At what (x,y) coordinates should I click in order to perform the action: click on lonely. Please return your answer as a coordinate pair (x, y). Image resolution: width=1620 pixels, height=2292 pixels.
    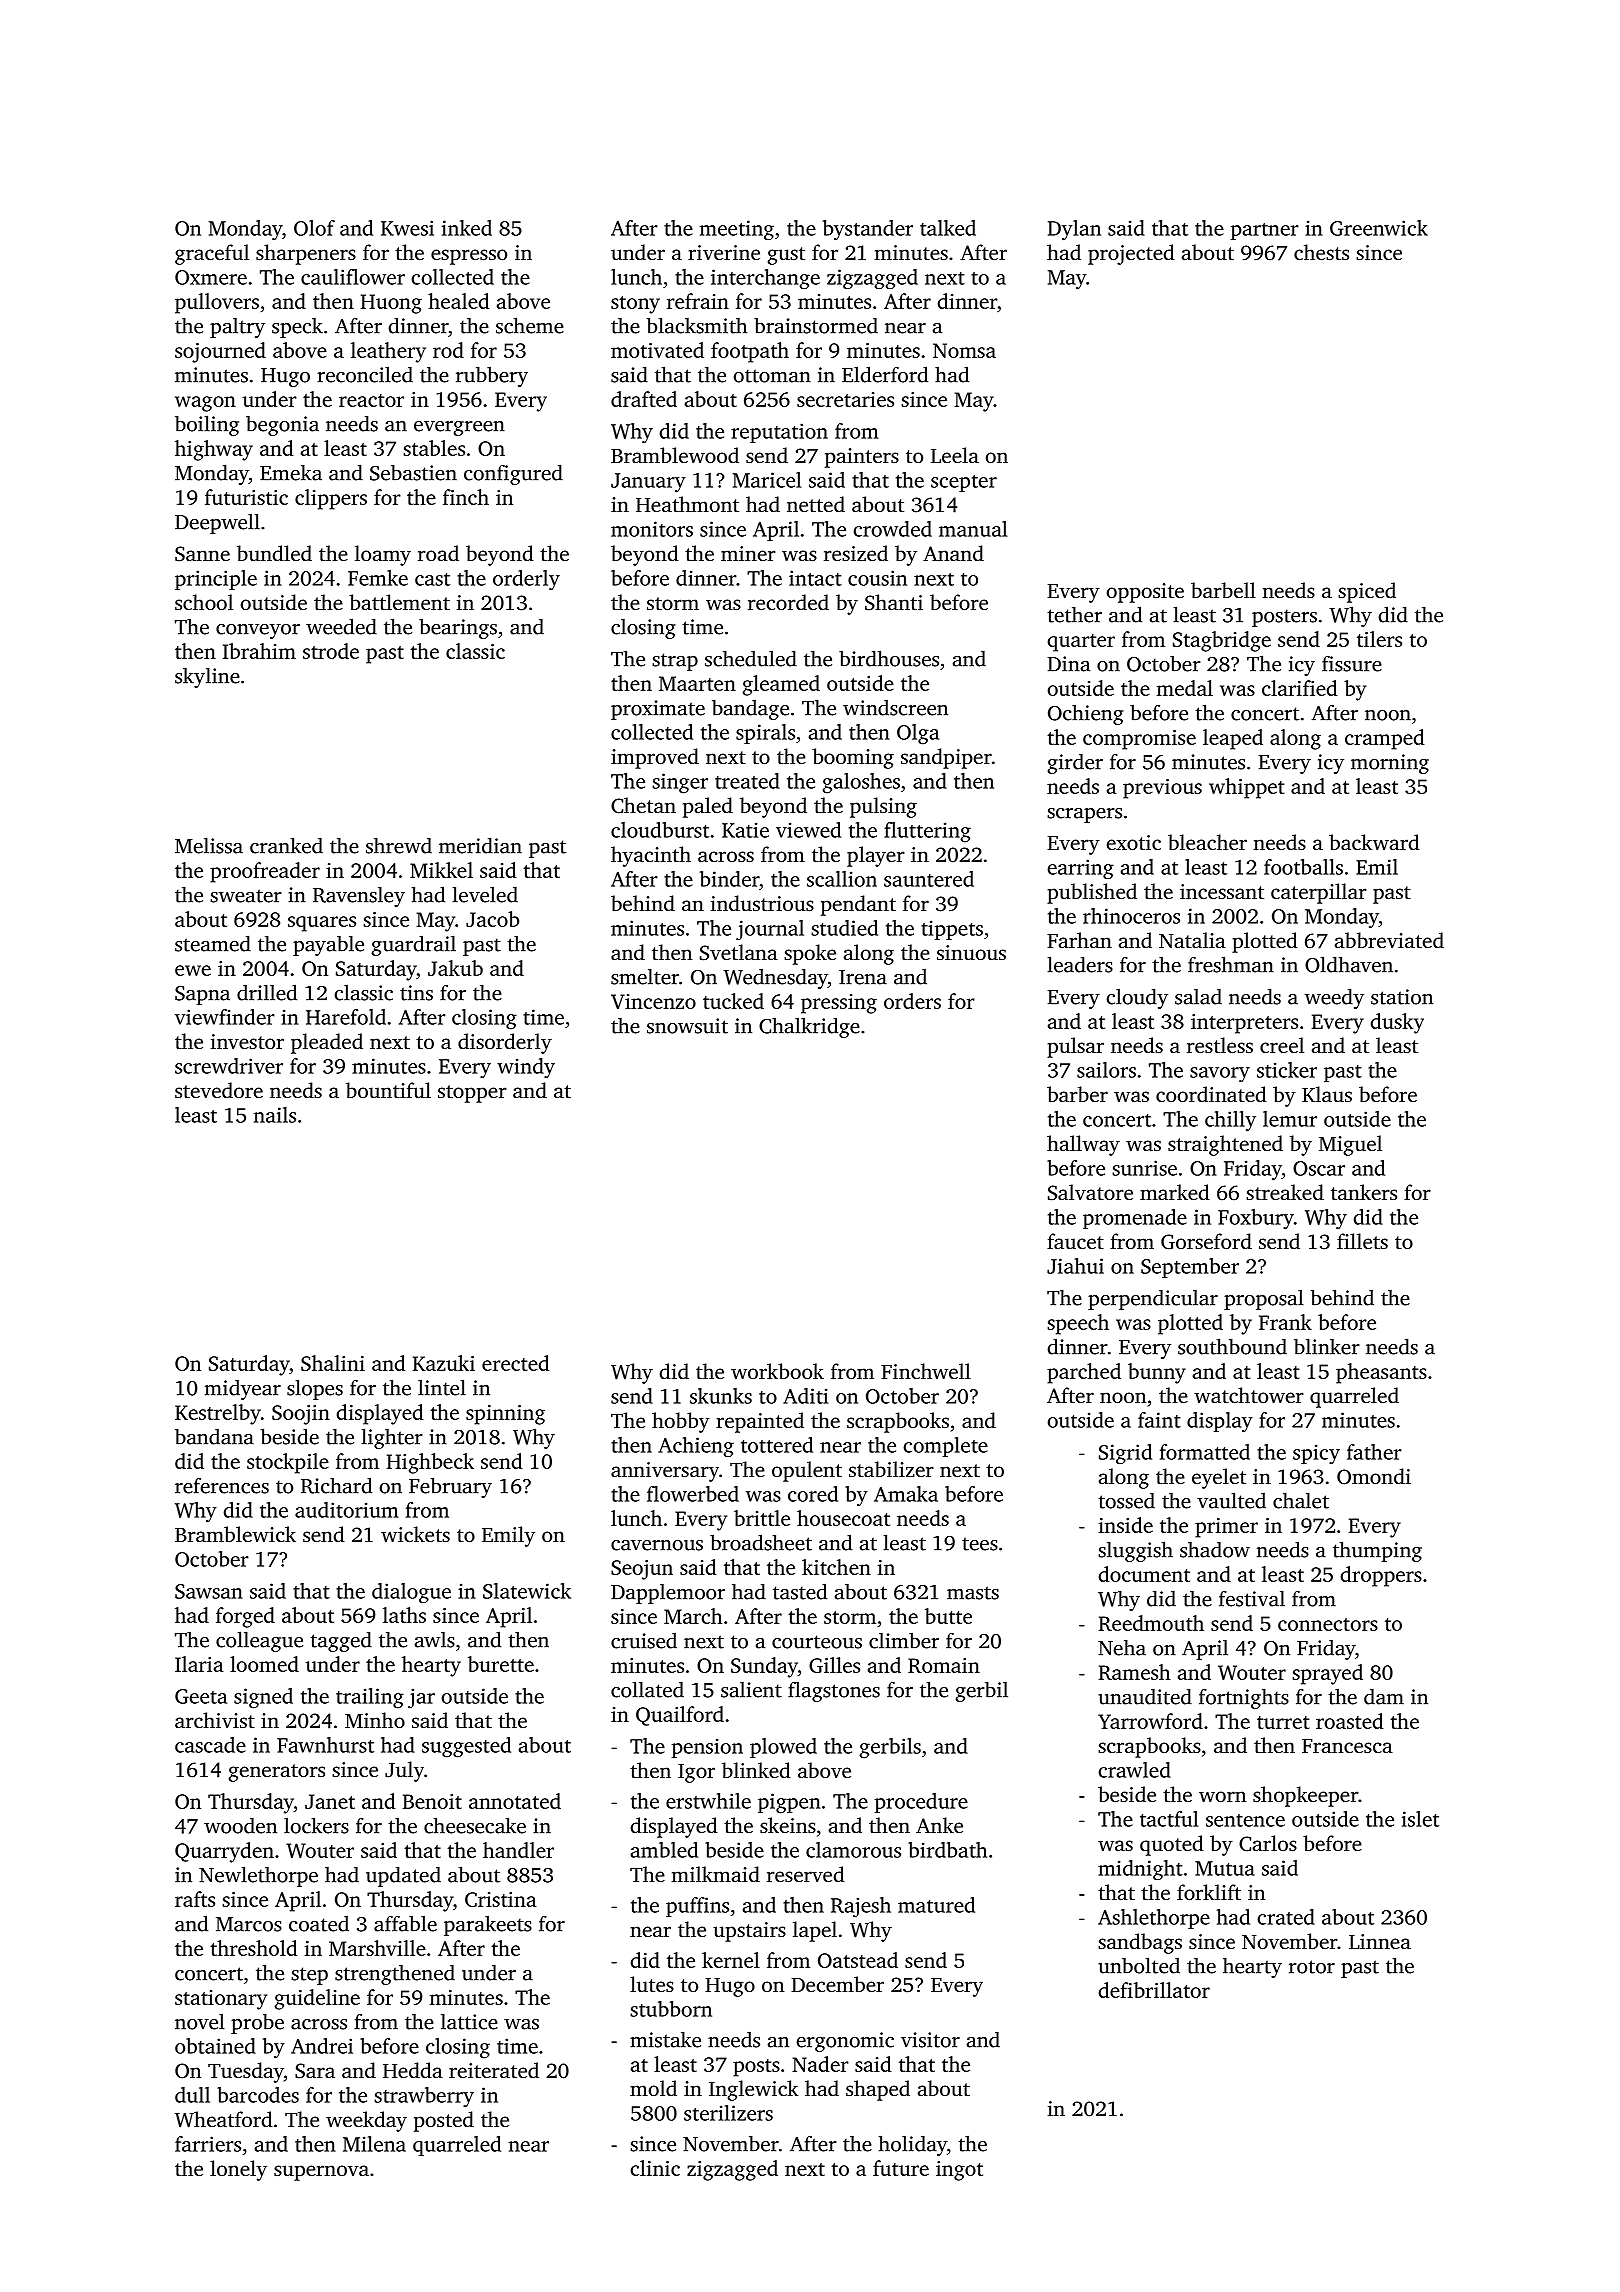
    Looking at the image, I should click on (238, 2170).
